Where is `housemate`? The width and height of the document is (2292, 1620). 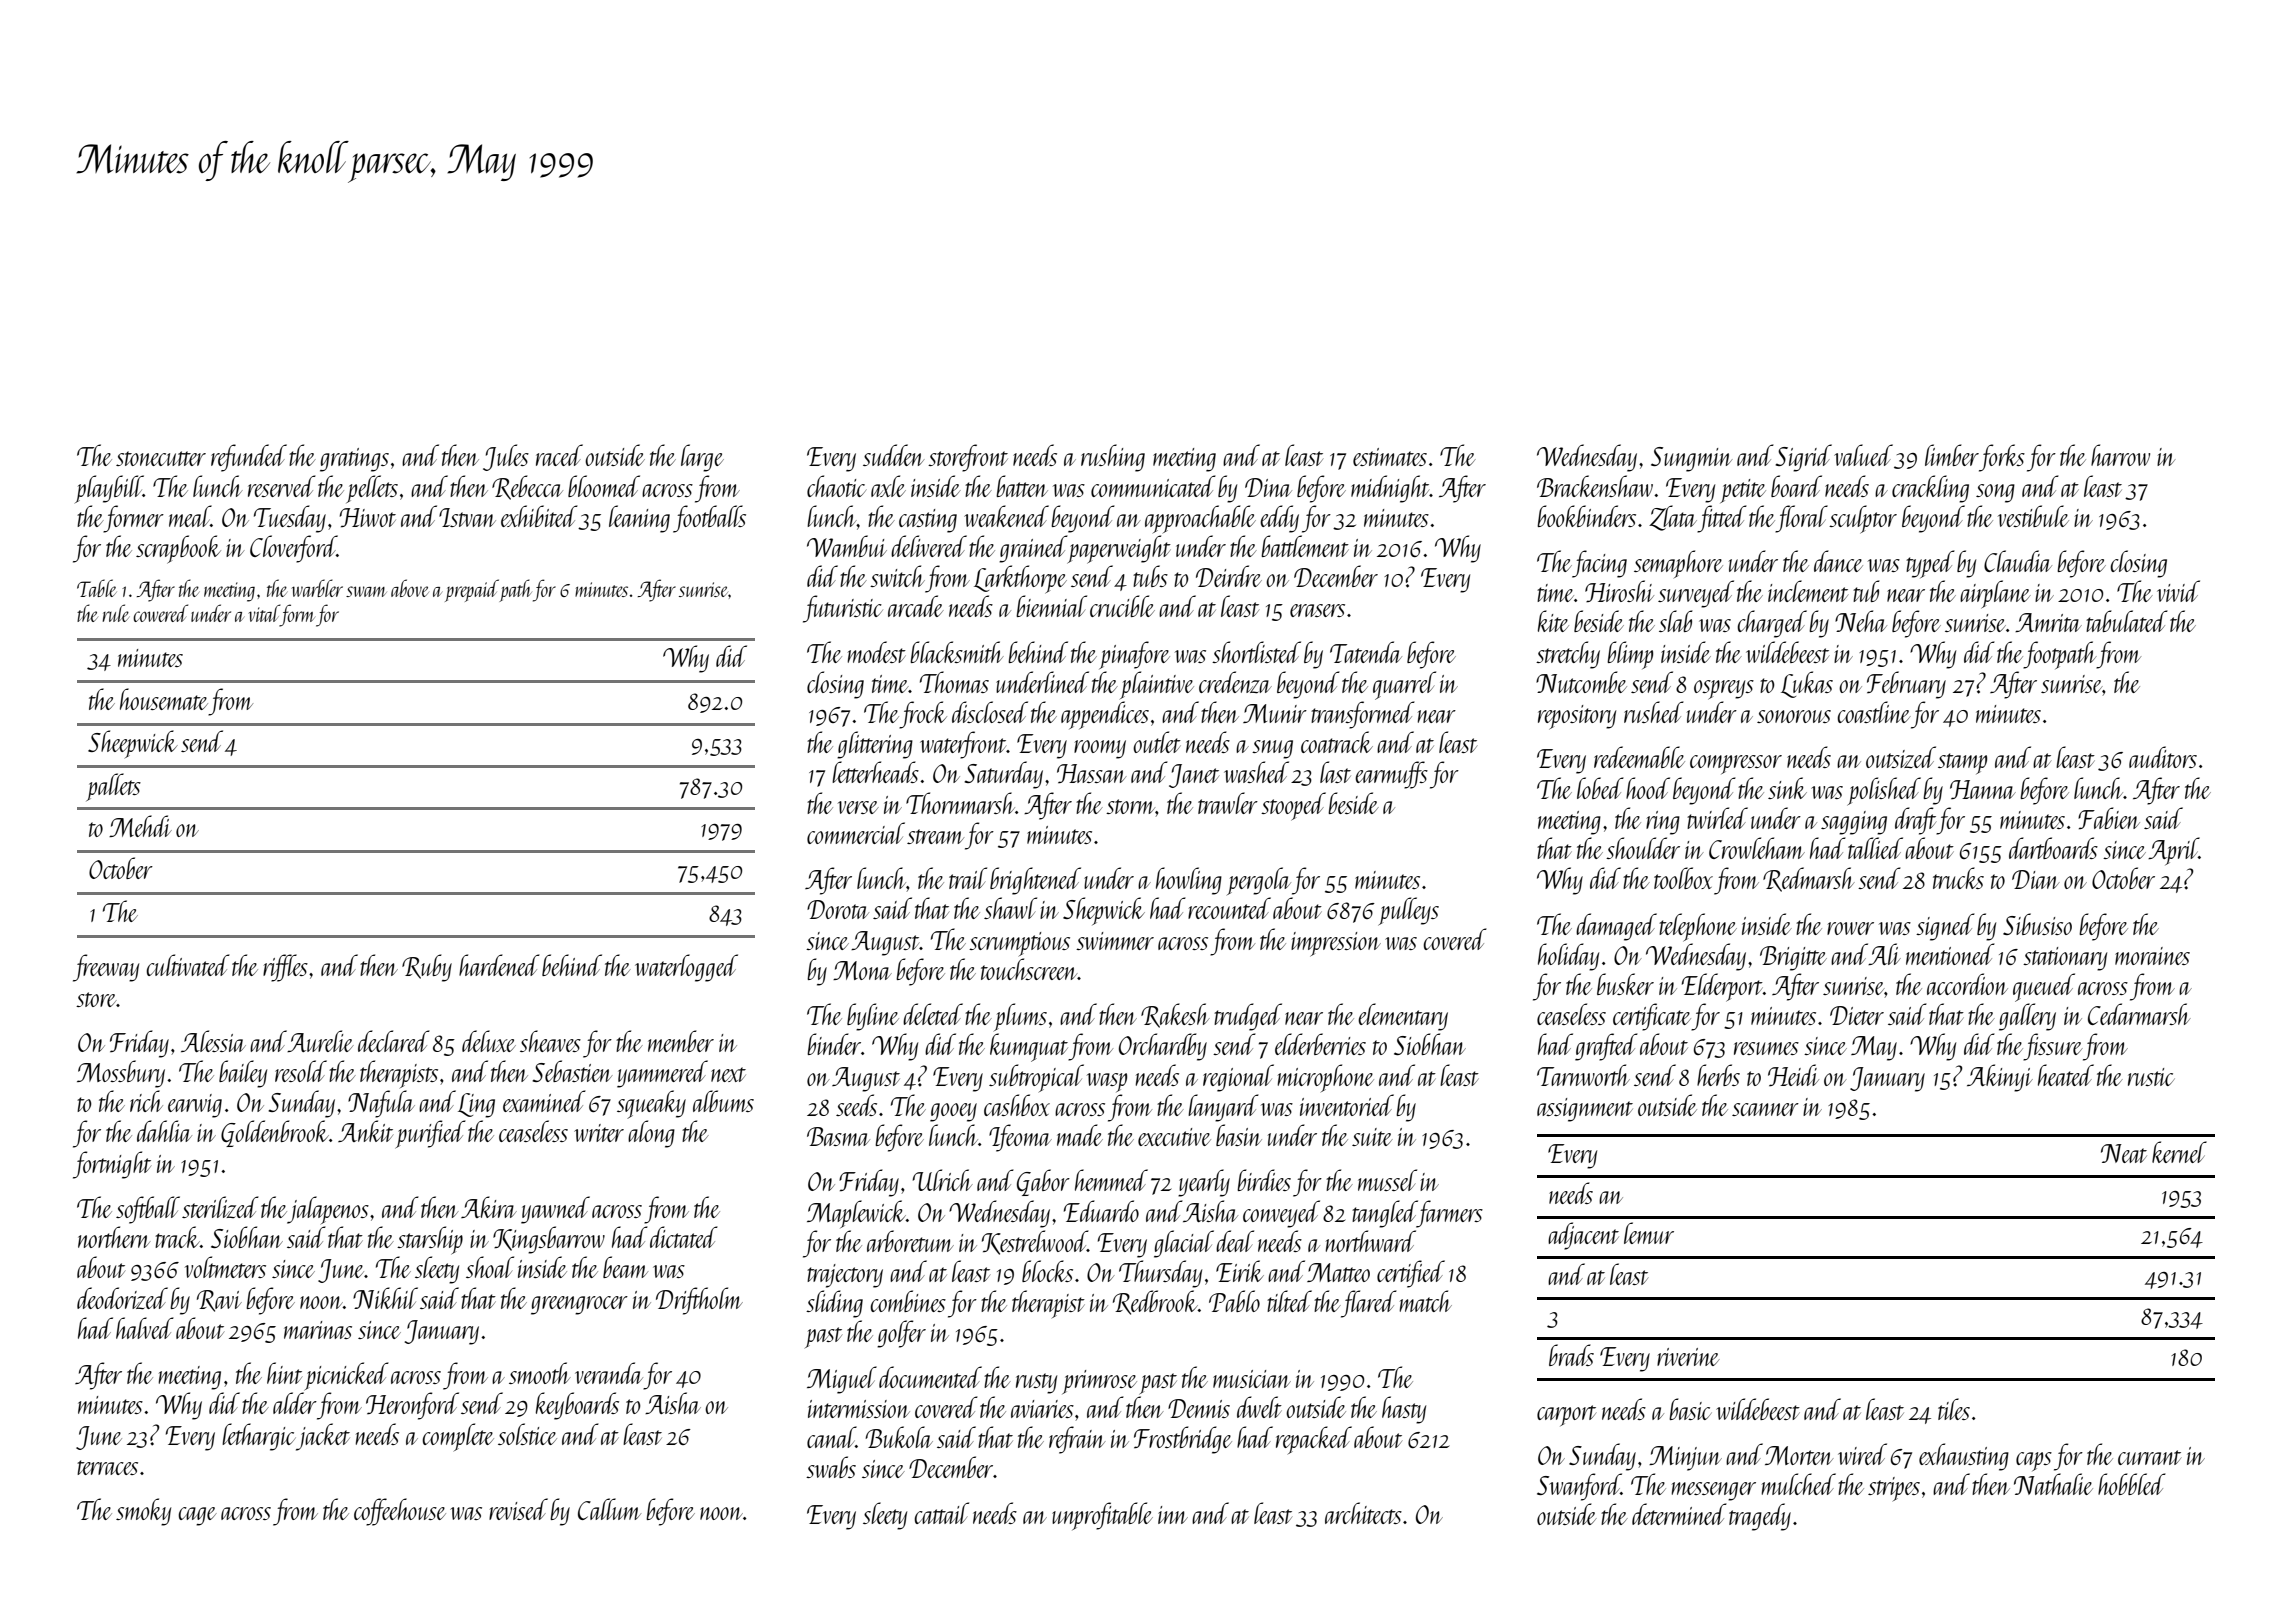 housemate is located at coordinates (164, 699).
